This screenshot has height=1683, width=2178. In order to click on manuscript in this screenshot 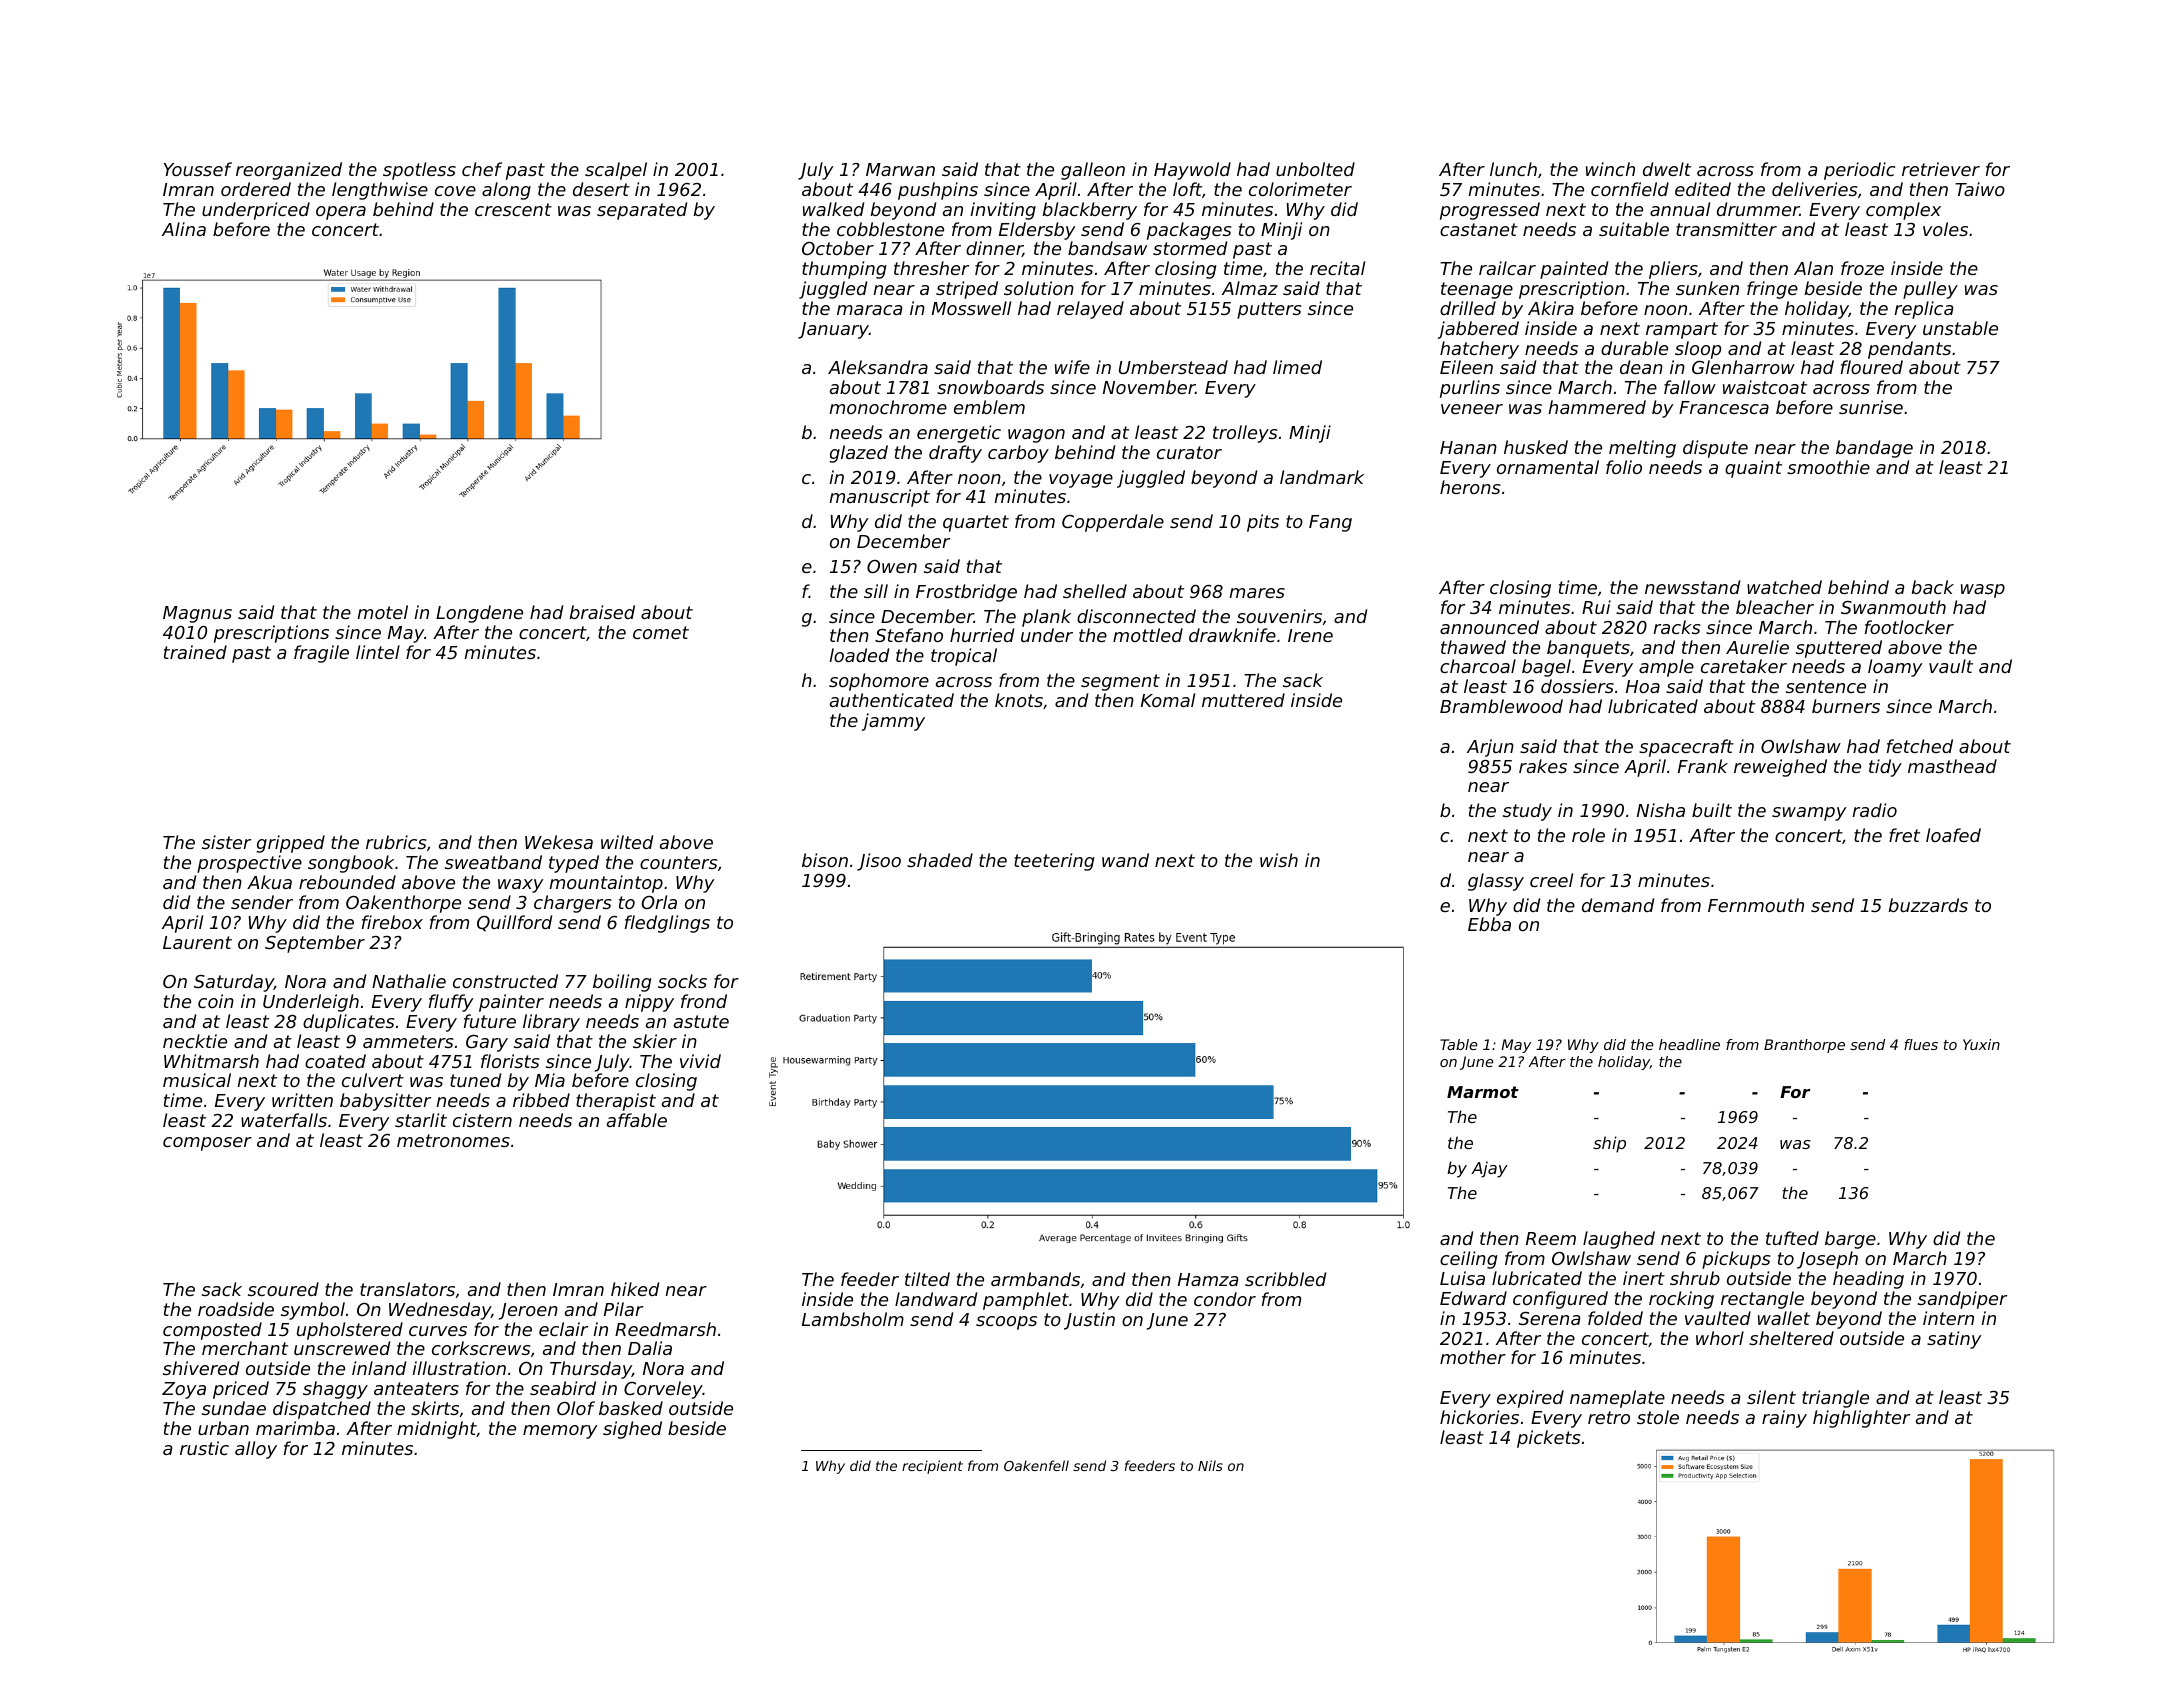, I will do `click(879, 498)`.
